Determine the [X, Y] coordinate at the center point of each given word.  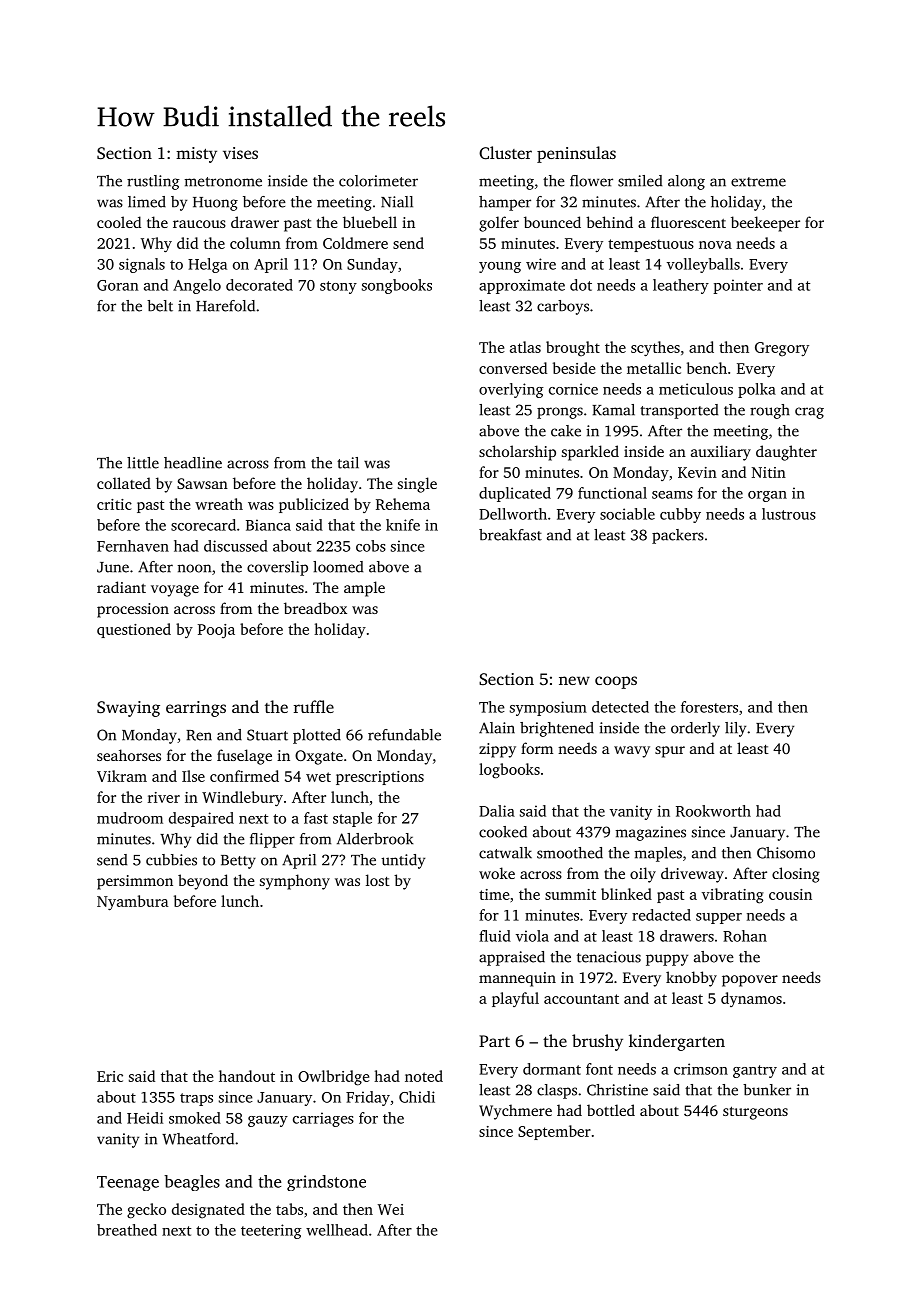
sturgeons [755, 1113]
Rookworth [713, 811]
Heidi [145, 1118]
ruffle [314, 706]
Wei [391, 1209]
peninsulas [576, 154]
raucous [199, 224]
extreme [758, 182]
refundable [404, 735]
